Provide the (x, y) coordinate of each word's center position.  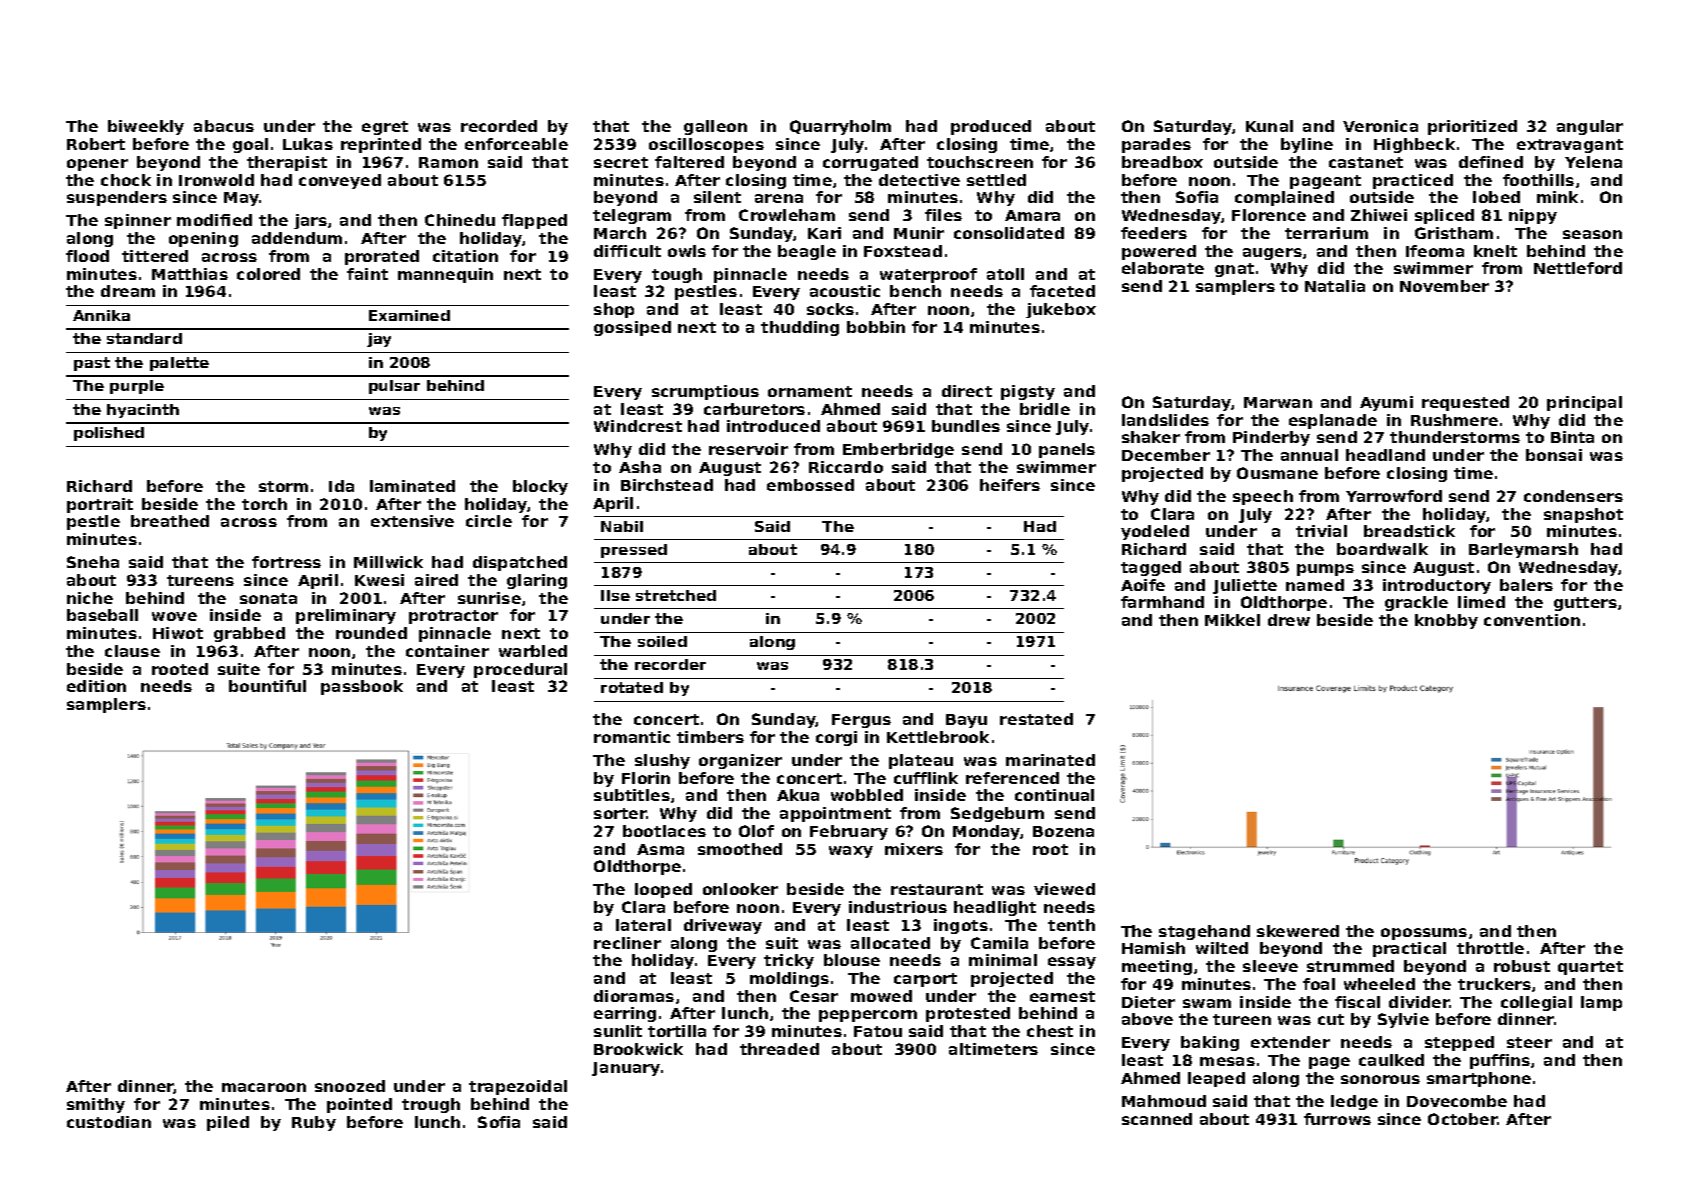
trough (431, 1105)
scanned (1157, 1119)
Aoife (1143, 585)
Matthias (190, 274)
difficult (627, 251)
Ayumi (1386, 403)
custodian (109, 1122)
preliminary (346, 616)
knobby (1446, 621)
